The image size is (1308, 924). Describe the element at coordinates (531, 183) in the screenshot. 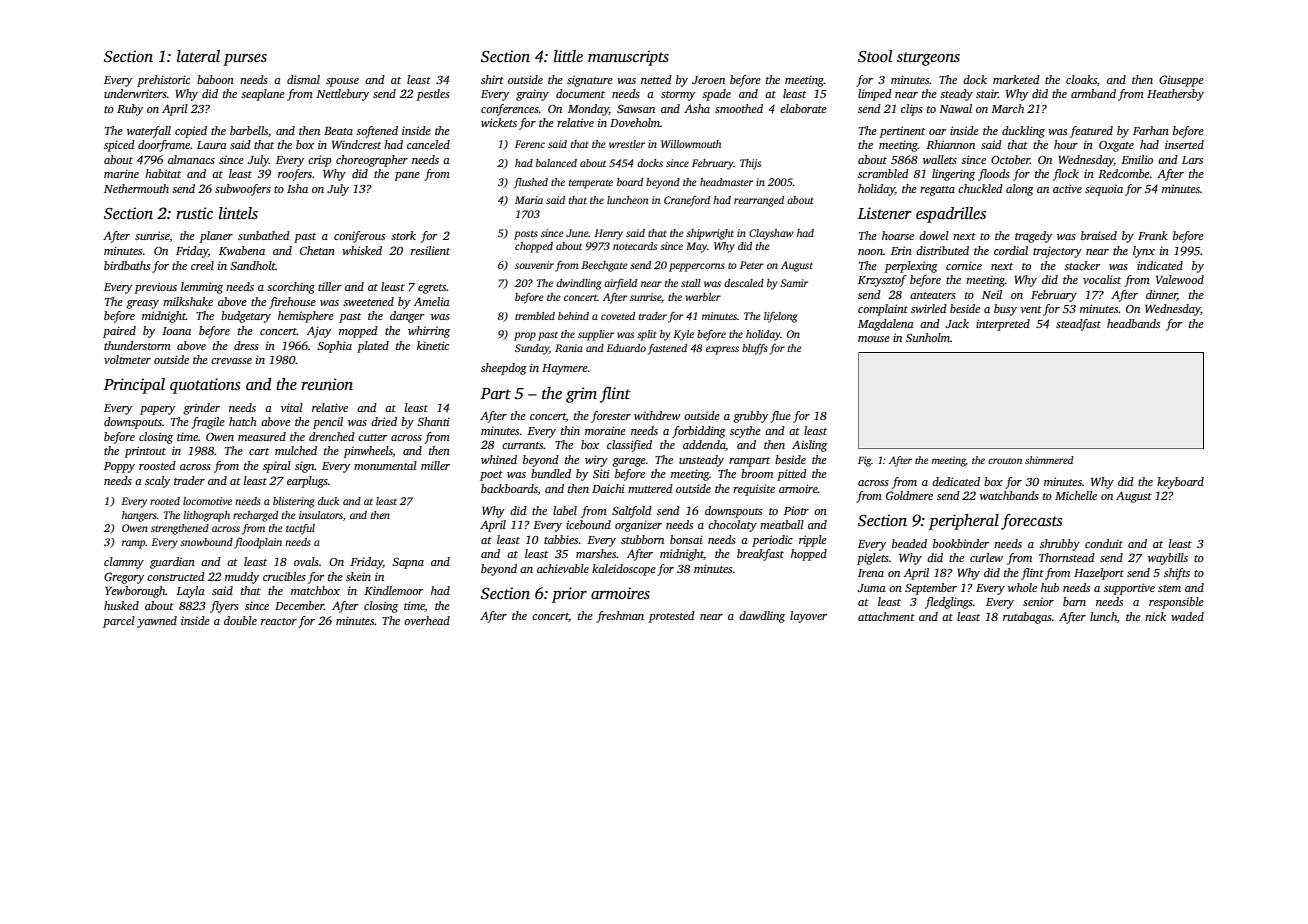

I see `flushed` at that location.
